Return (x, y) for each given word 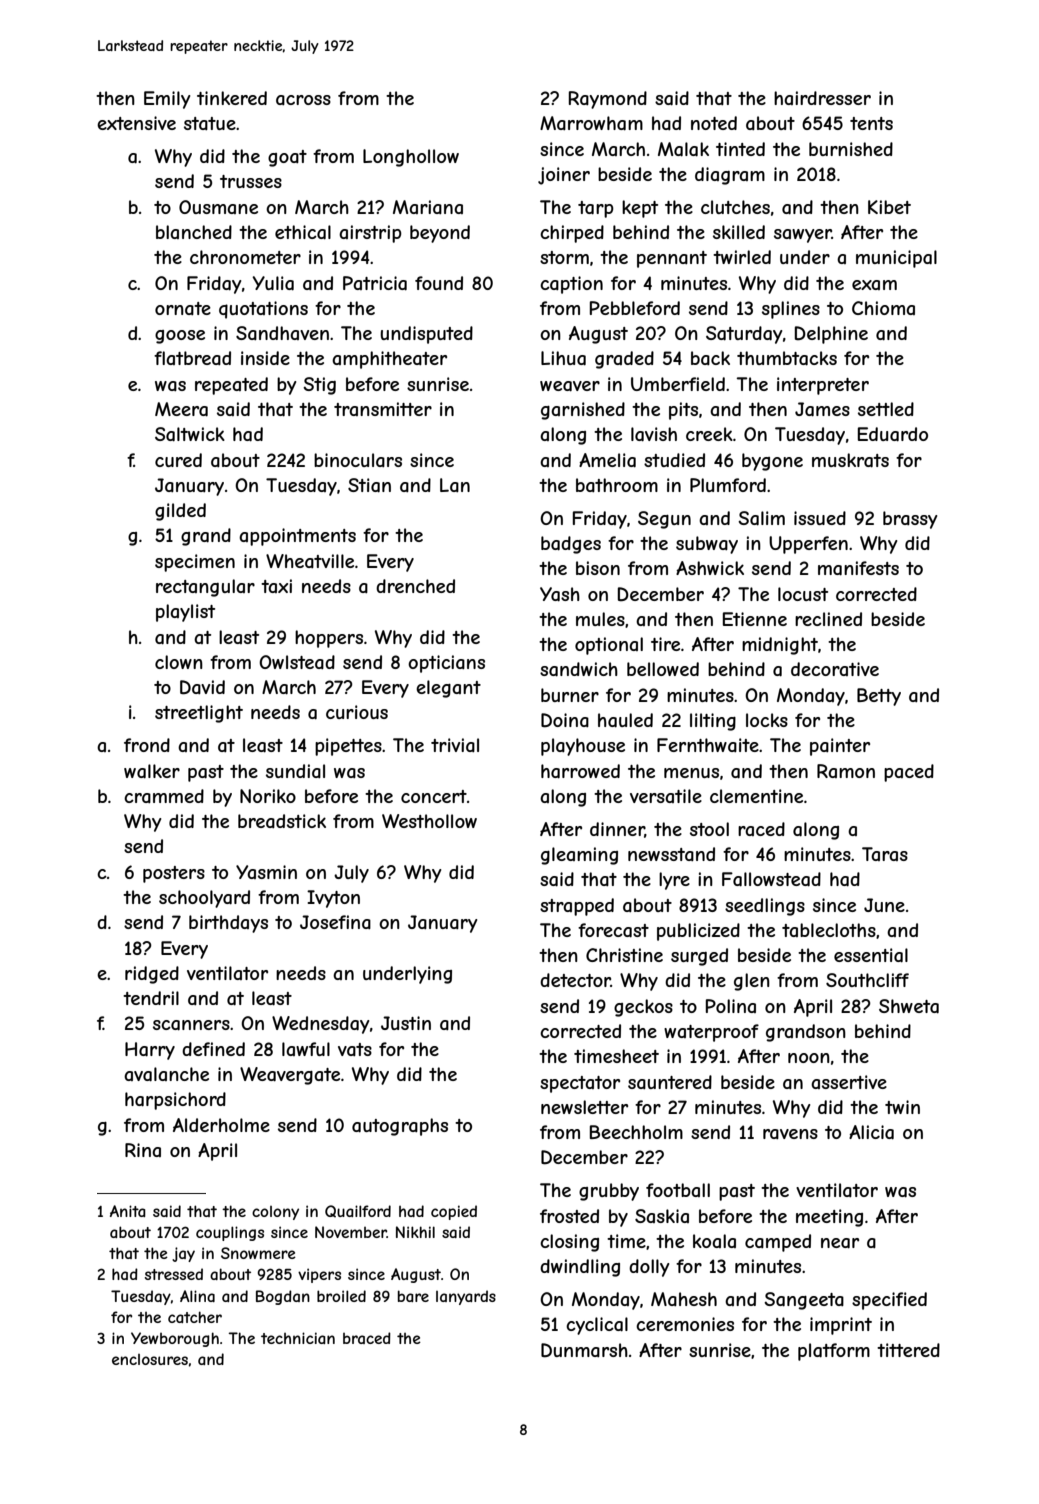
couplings (230, 1233)
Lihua (563, 358)
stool (709, 829)
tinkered (232, 98)
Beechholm (636, 1132)
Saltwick (190, 434)
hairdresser (822, 98)
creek (709, 434)
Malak (683, 149)
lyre (674, 881)
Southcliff (867, 980)
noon (809, 1058)
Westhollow (429, 821)
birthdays (228, 924)
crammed (164, 796)
